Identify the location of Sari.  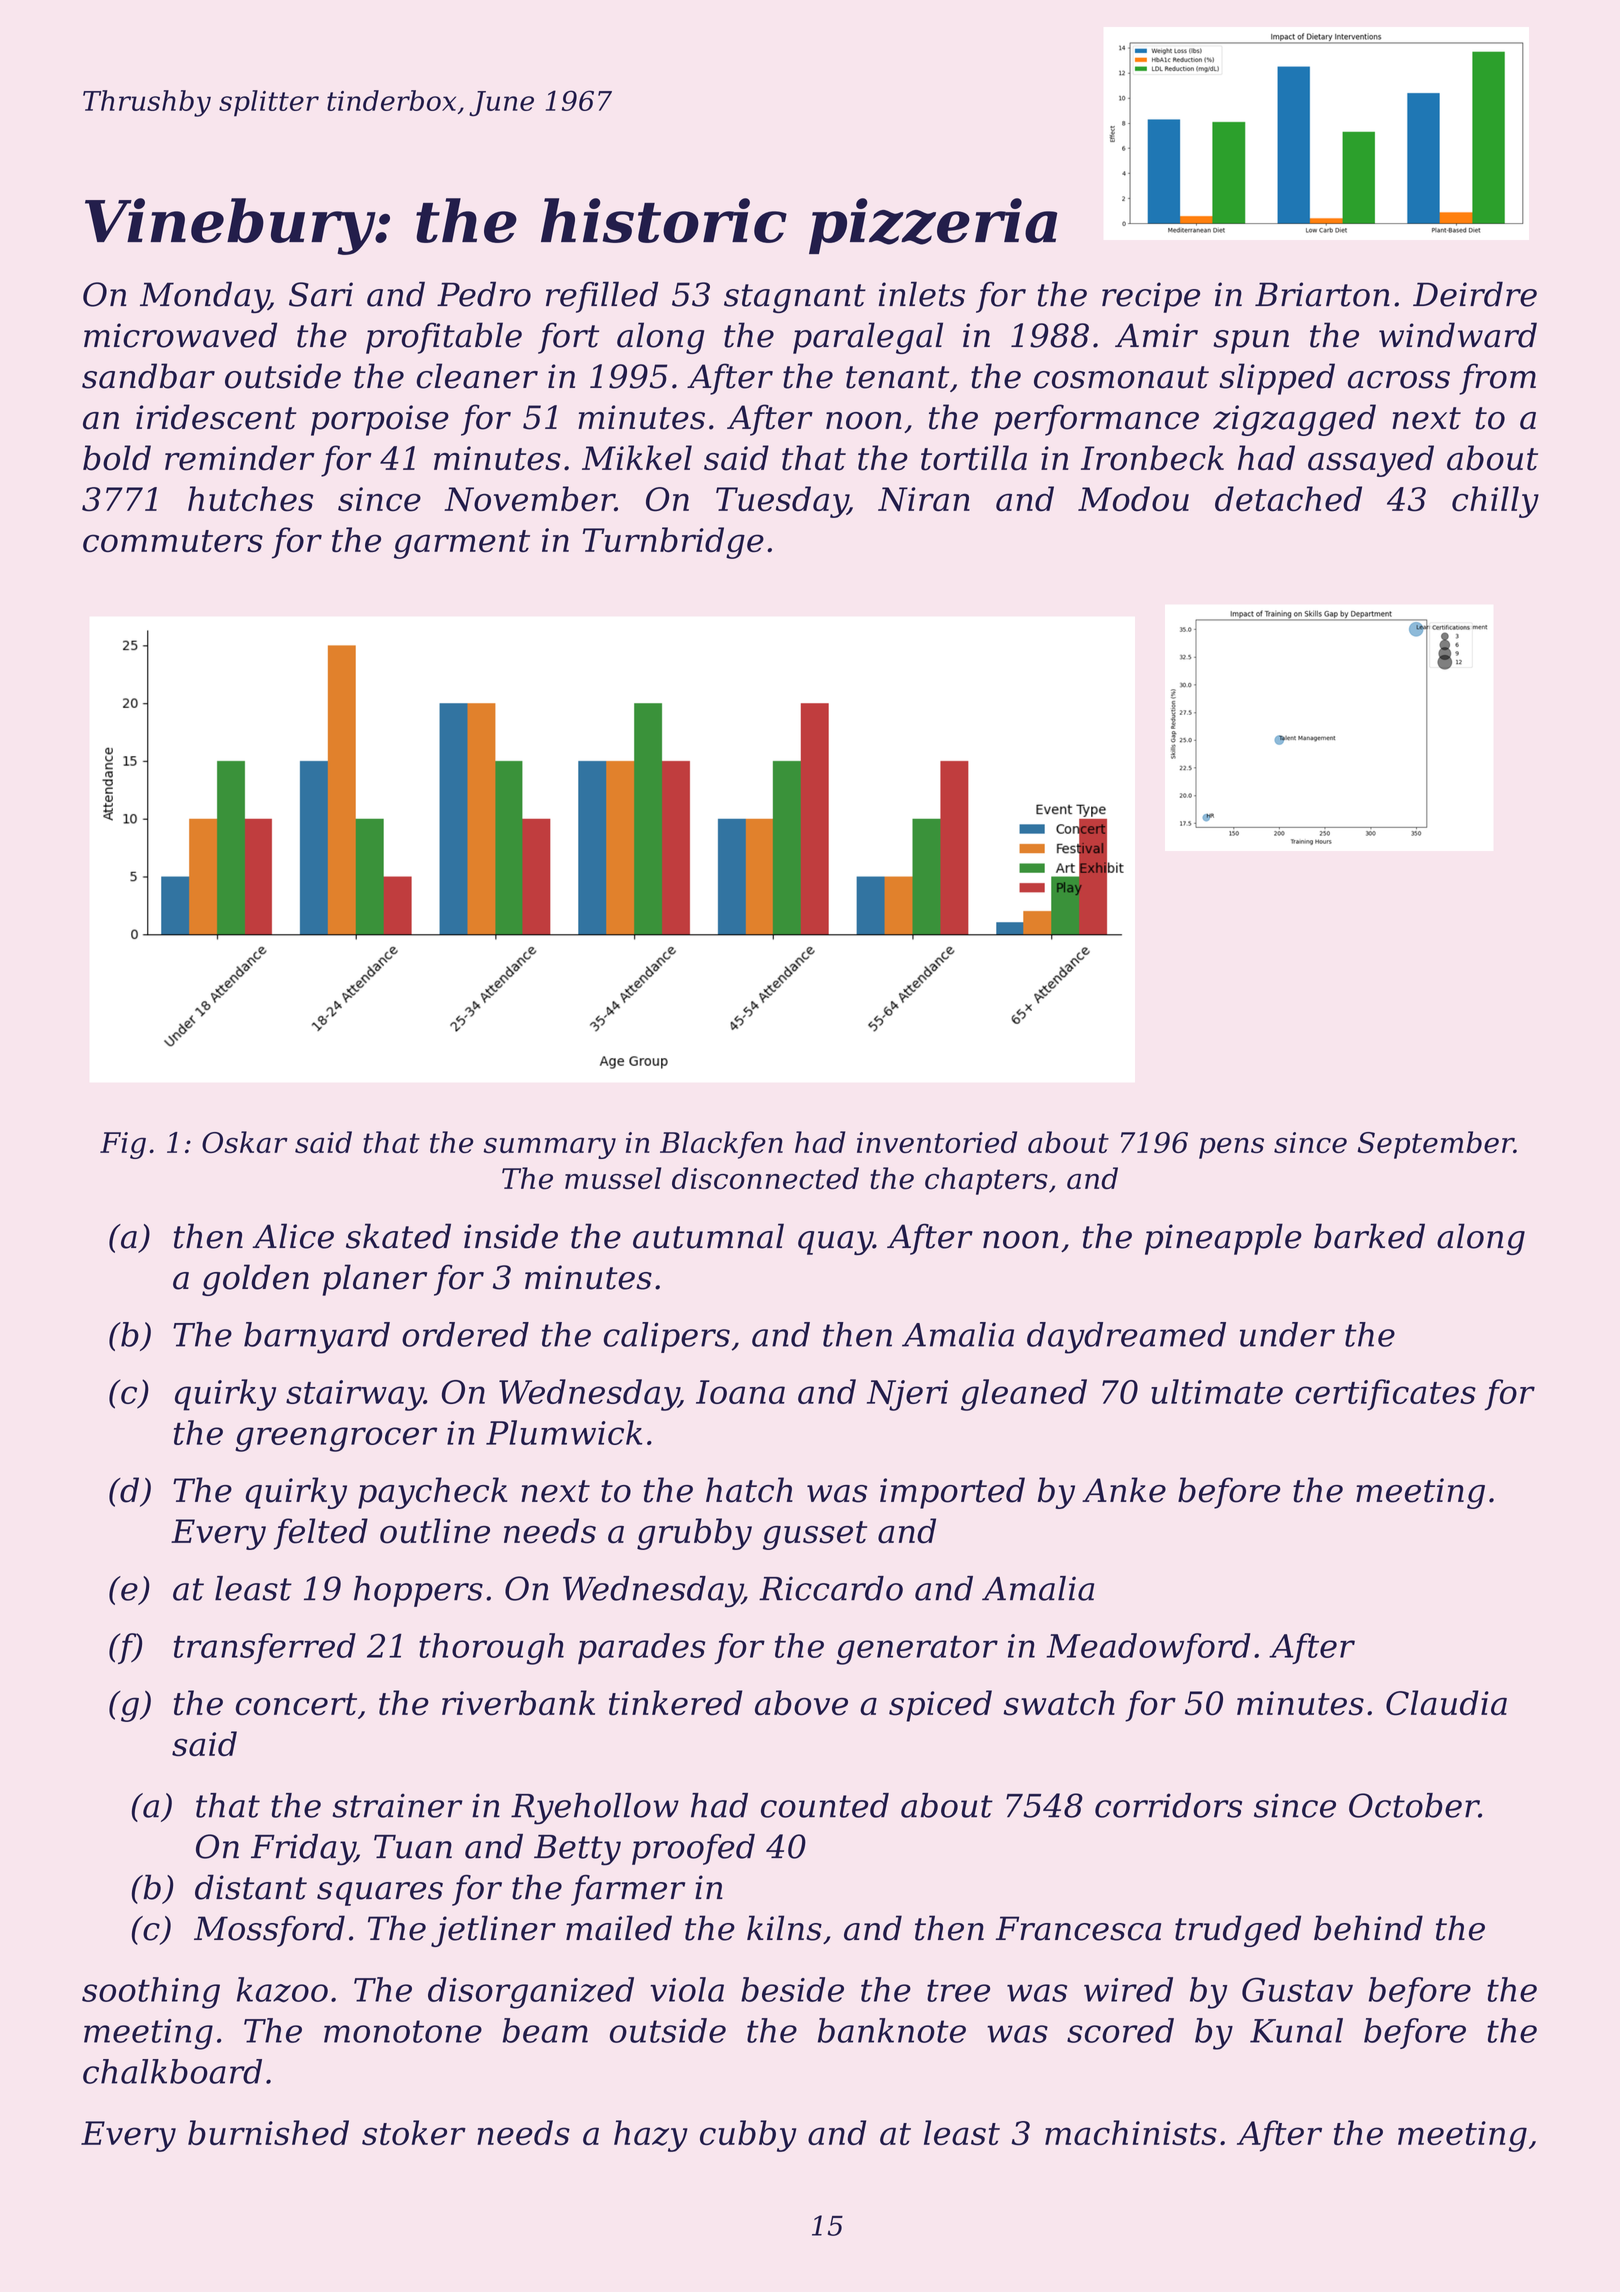
(321, 294).
